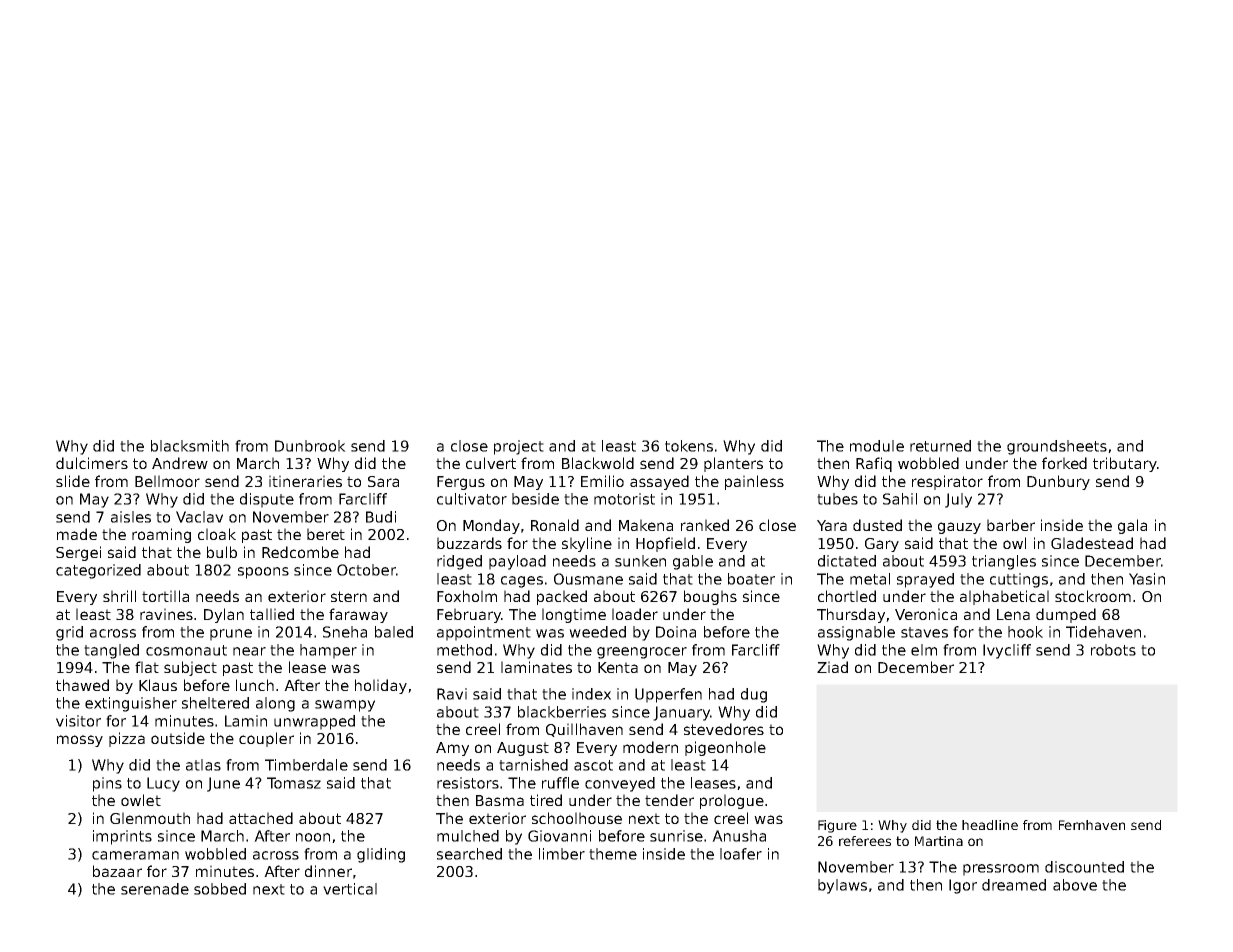 The width and height of the image is (1233, 952). What do you see at coordinates (310, 446) in the image?
I see `Dunbrook` at bounding box center [310, 446].
